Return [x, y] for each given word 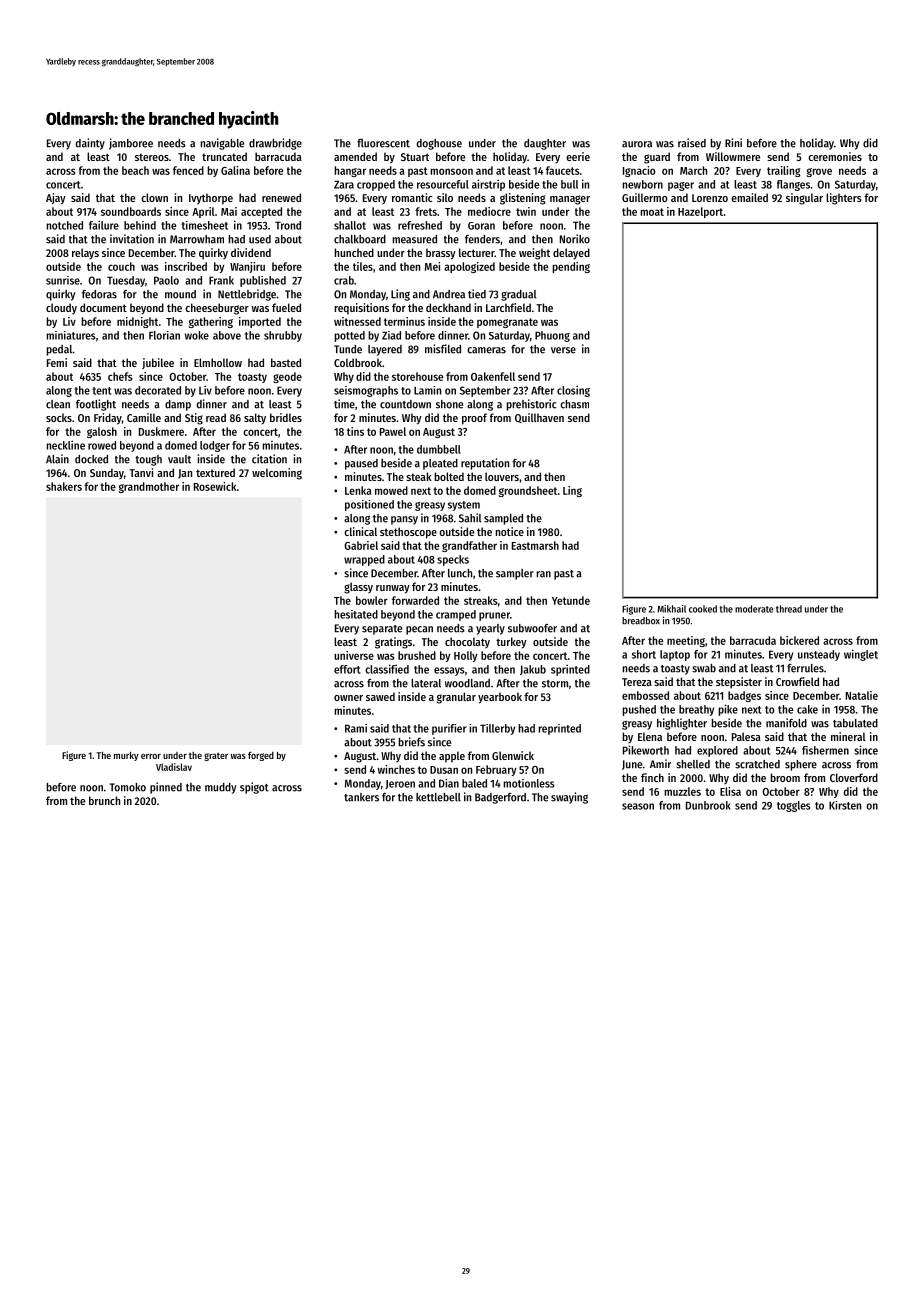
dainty [90, 144]
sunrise [63, 280]
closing [573, 391]
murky [126, 756]
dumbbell [439, 449]
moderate [754, 609]
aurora [637, 144]
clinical [360, 531]
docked [91, 459]
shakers [64, 486]
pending [571, 267]
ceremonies [835, 156]
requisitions [361, 309]
